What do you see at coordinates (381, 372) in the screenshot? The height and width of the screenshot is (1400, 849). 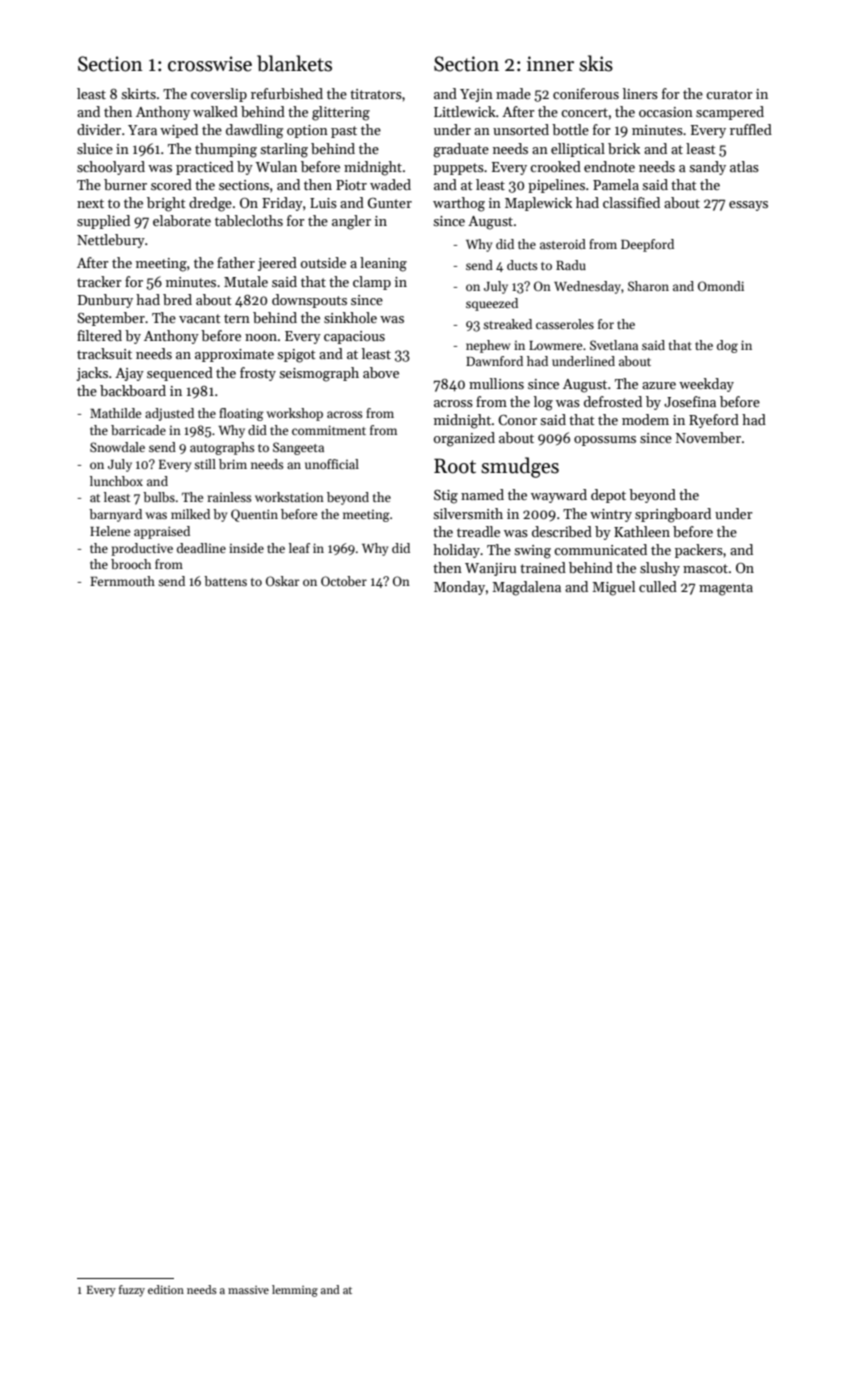 I see `above` at bounding box center [381, 372].
